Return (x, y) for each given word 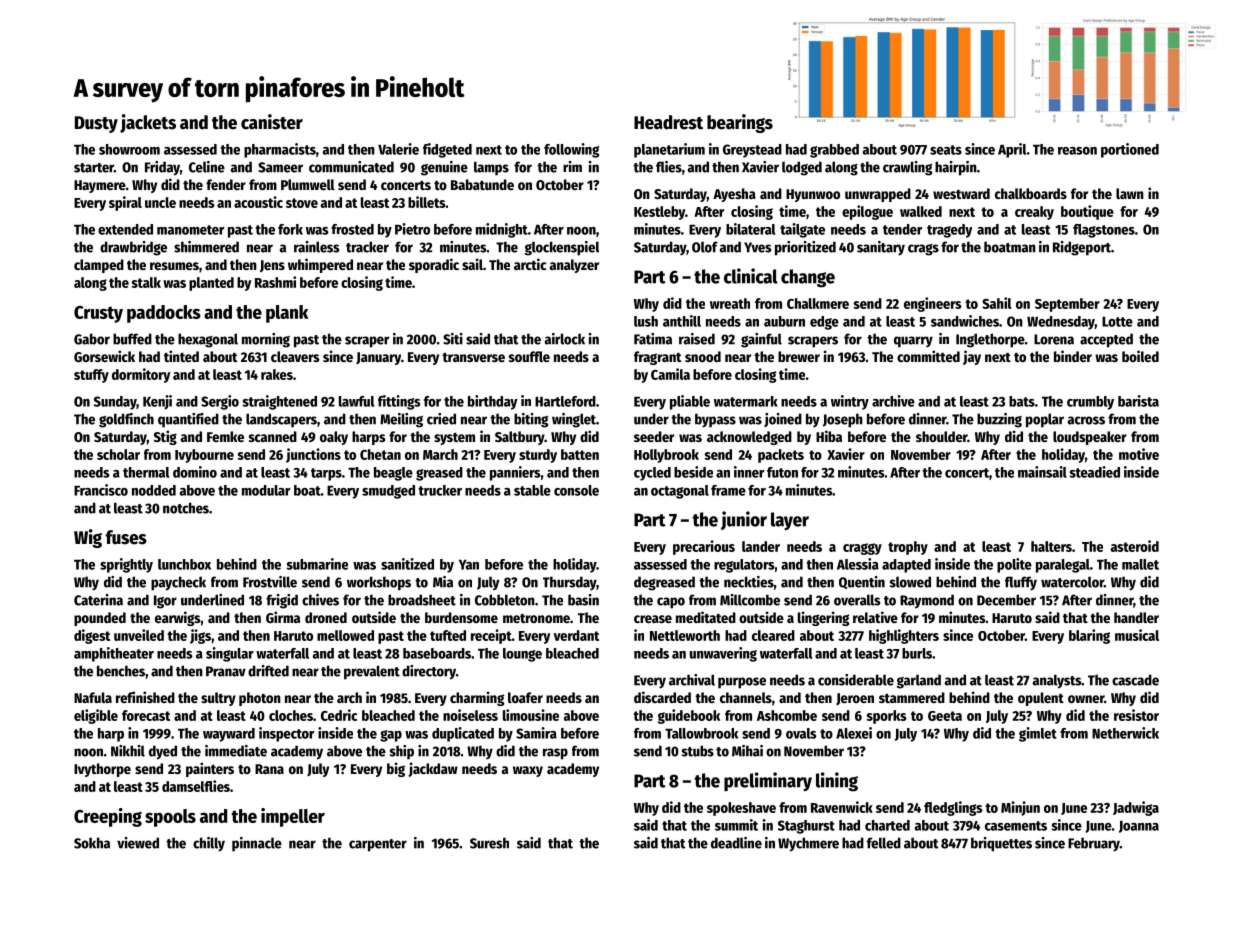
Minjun (1020, 808)
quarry (913, 342)
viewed (138, 843)
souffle (529, 356)
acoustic (258, 202)
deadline (736, 843)
